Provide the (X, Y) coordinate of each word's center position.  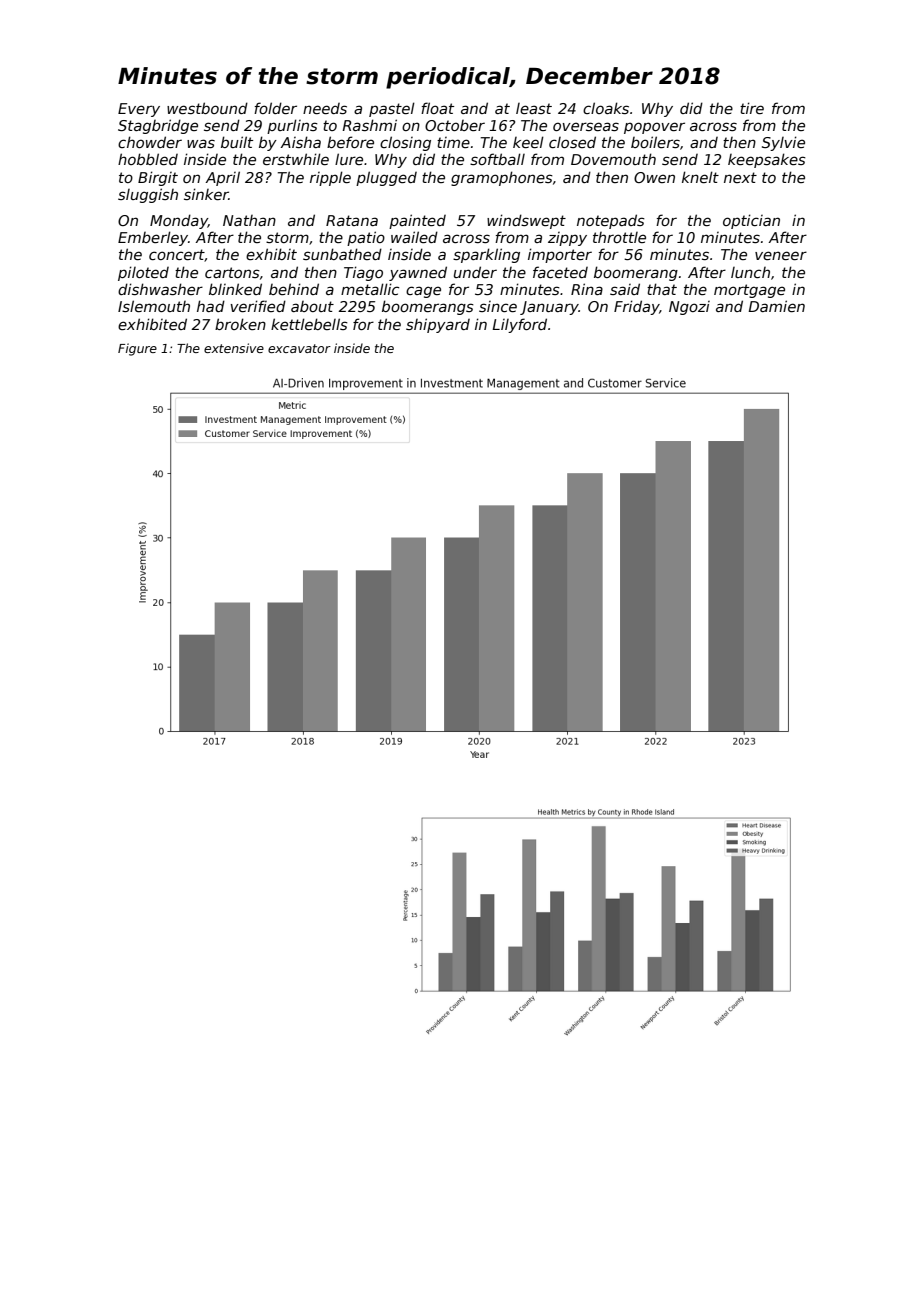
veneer (781, 255)
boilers (655, 142)
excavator (299, 348)
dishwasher (160, 289)
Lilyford (519, 325)
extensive (234, 348)
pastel (392, 109)
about (312, 306)
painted (417, 221)
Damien (776, 306)
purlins (292, 126)
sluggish (148, 195)
